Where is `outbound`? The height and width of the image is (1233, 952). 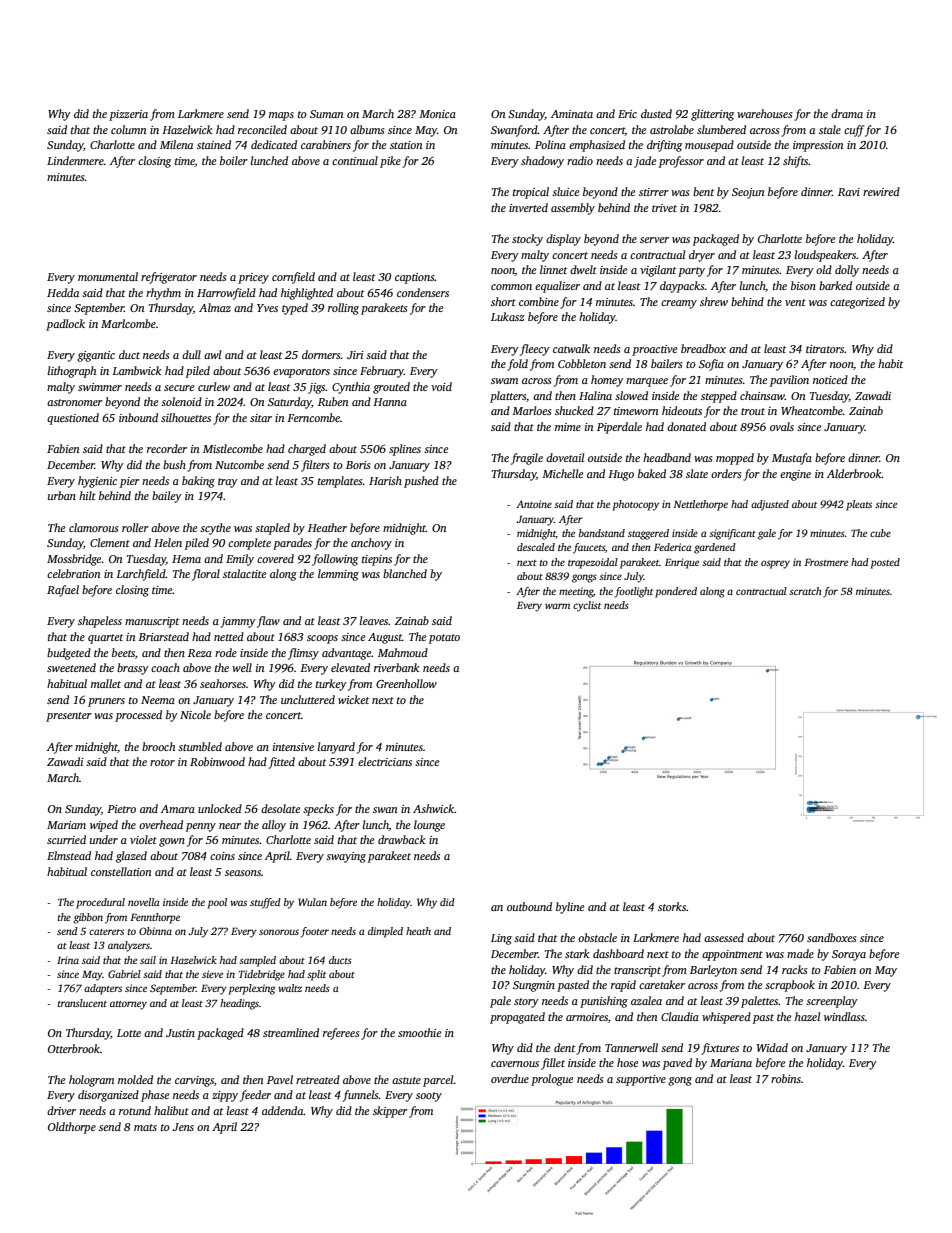 outbound is located at coordinates (529, 906).
